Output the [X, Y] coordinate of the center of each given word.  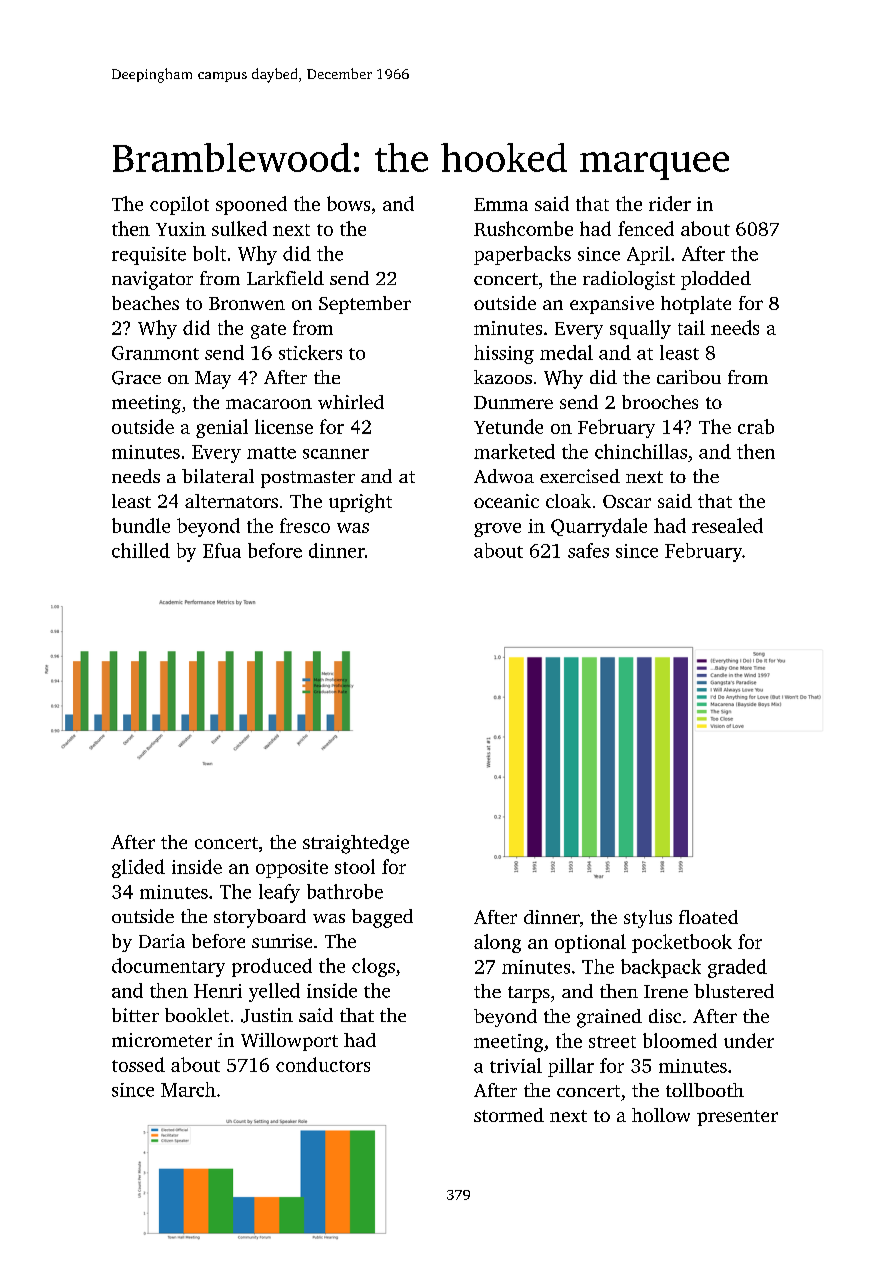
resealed [727, 525]
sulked [239, 228]
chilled [141, 550]
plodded [716, 280]
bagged [382, 918]
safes [588, 550]
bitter [135, 1015]
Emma [501, 204]
